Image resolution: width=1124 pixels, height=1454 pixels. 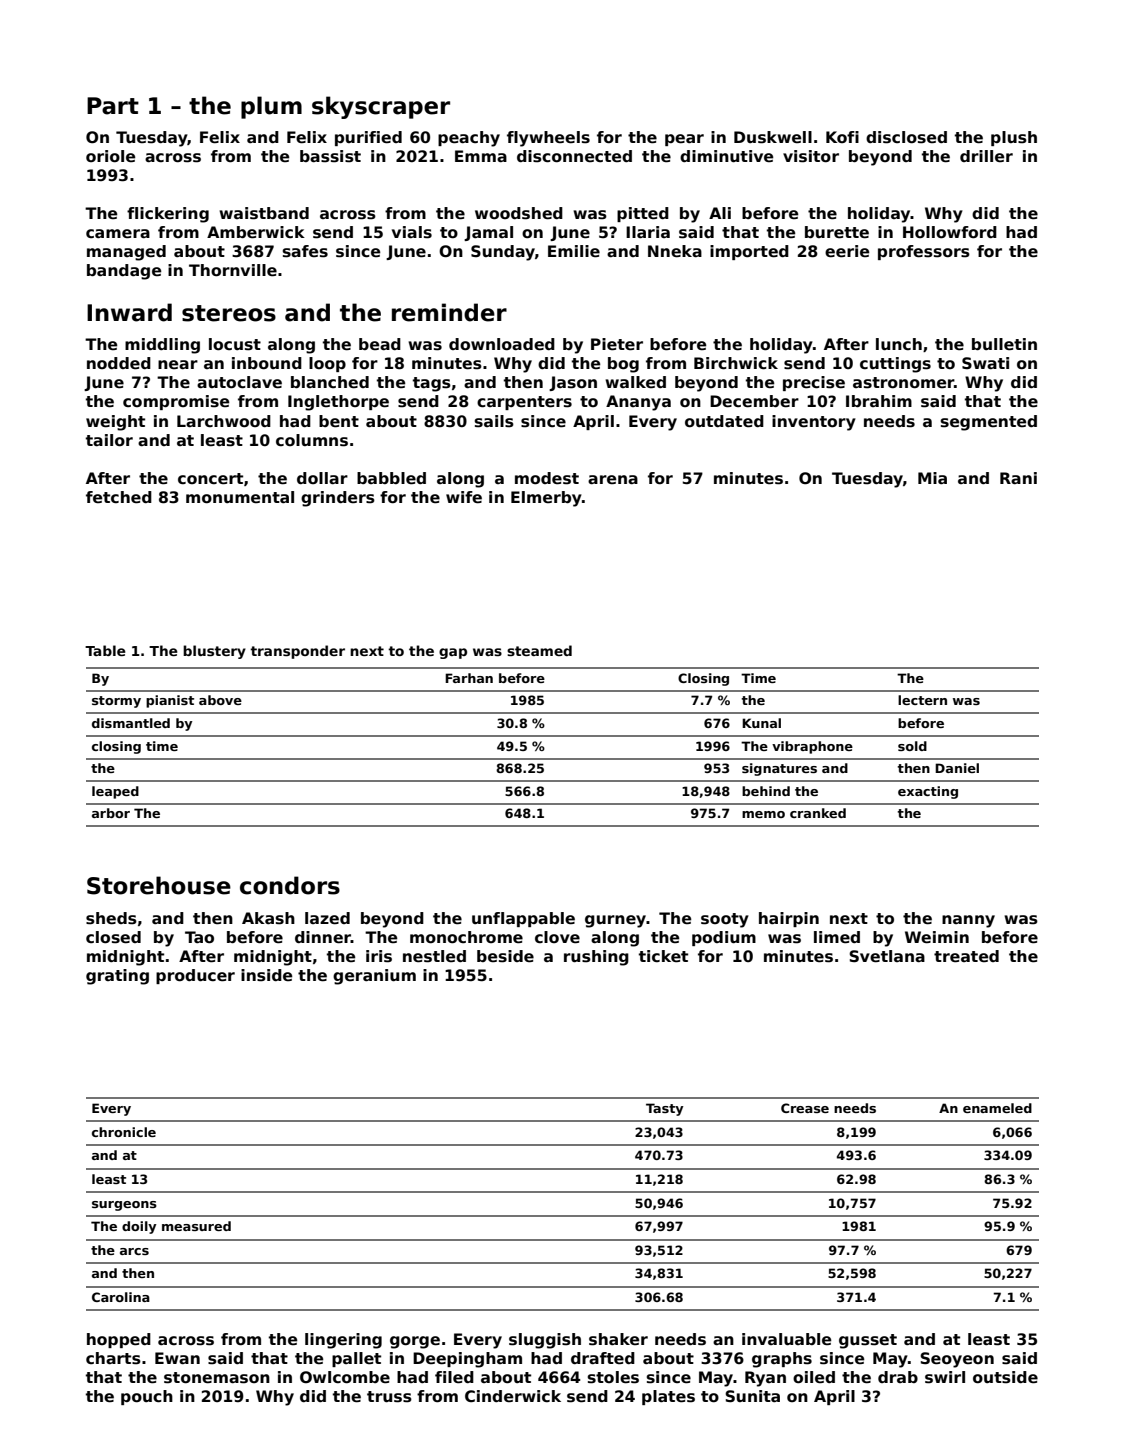 What do you see at coordinates (453, 653) in the screenshot?
I see `gap` at bounding box center [453, 653].
